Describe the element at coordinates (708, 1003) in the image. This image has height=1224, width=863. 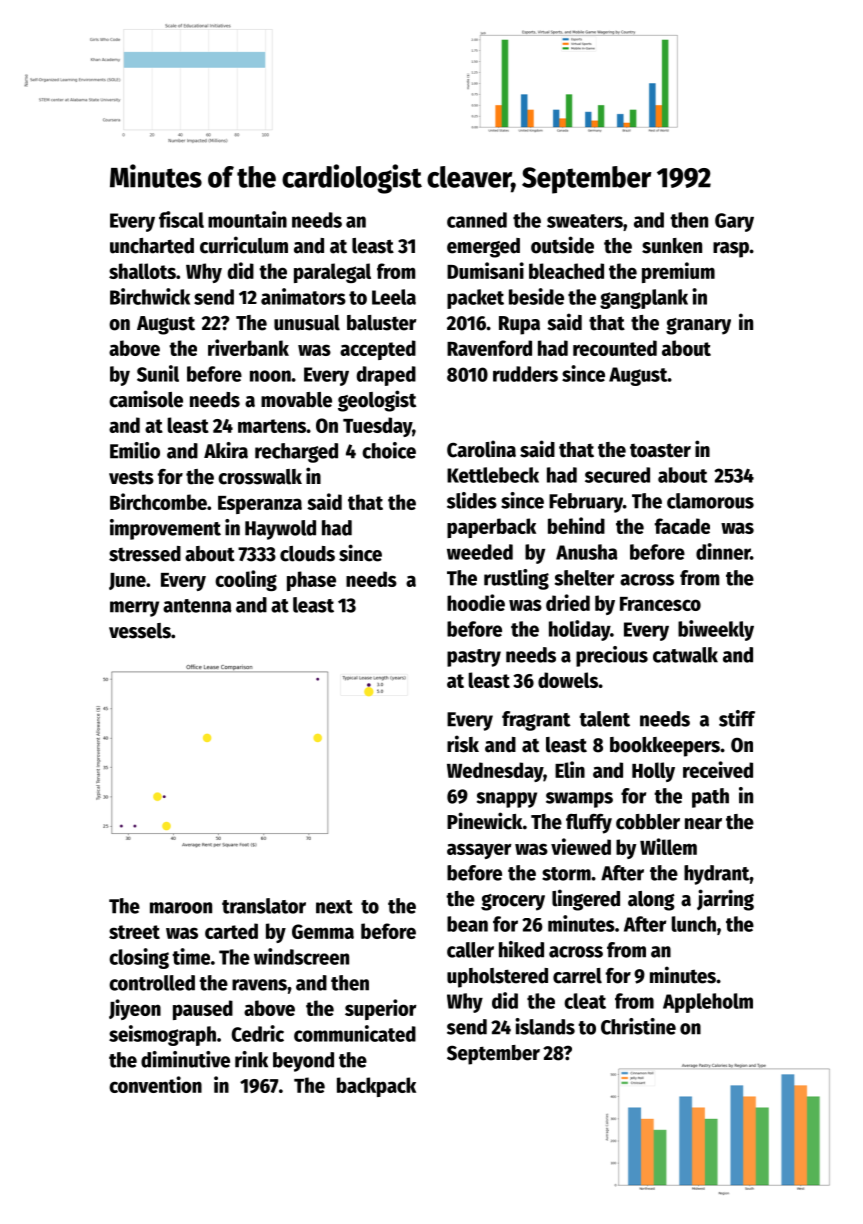
I see `Appleholm` at that location.
